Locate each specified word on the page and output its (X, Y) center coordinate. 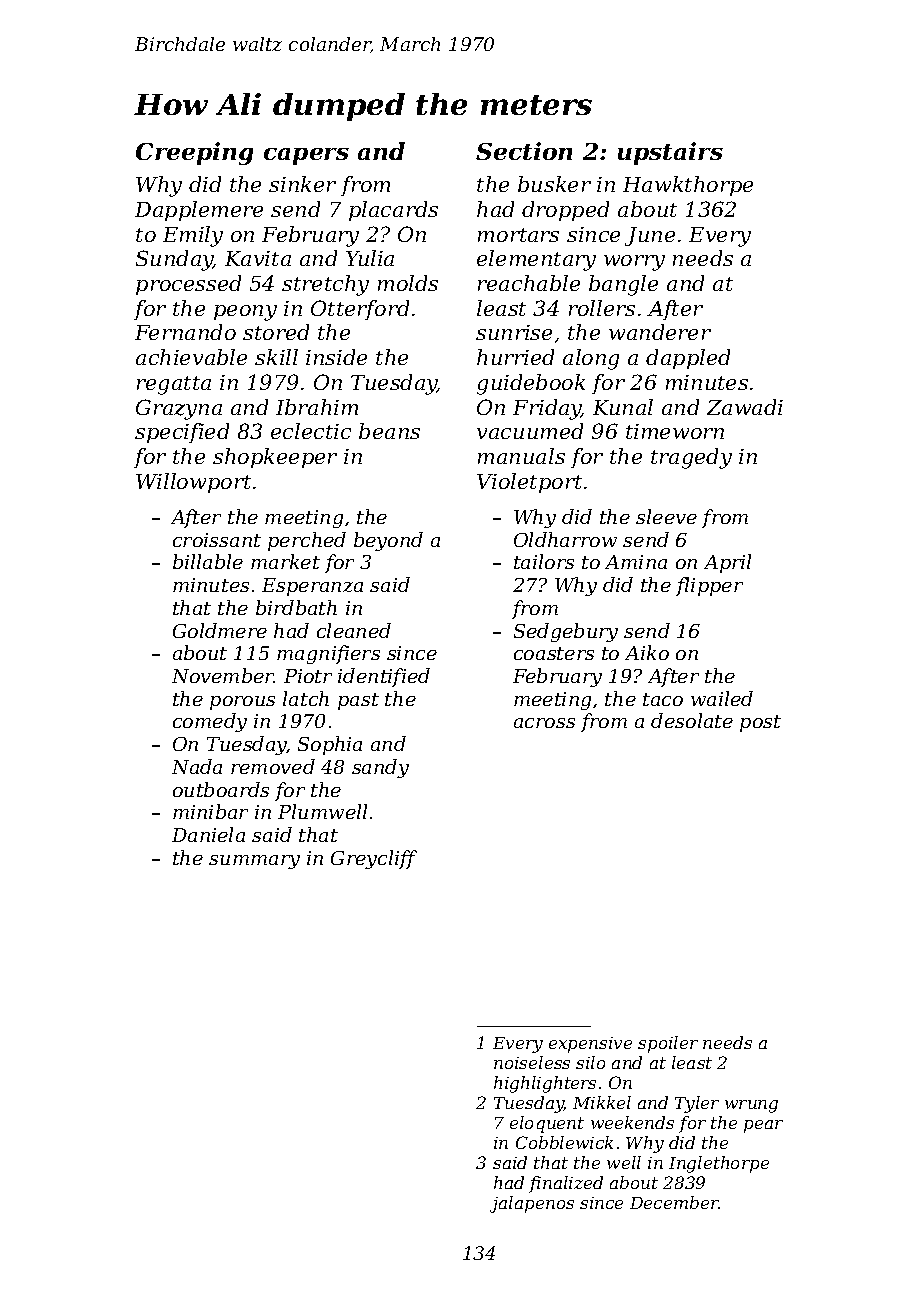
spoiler (668, 1044)
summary (254, 862)
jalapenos (532, 1204)
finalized (566, 1184)
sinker (302, 184)
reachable (529, 283)
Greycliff (374, 859)
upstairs (670, 153)
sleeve (666, 516)
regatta (174, 385)
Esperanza (312, 587)
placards (393, 211)
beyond (388, 541)
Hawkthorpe (688, 186)
